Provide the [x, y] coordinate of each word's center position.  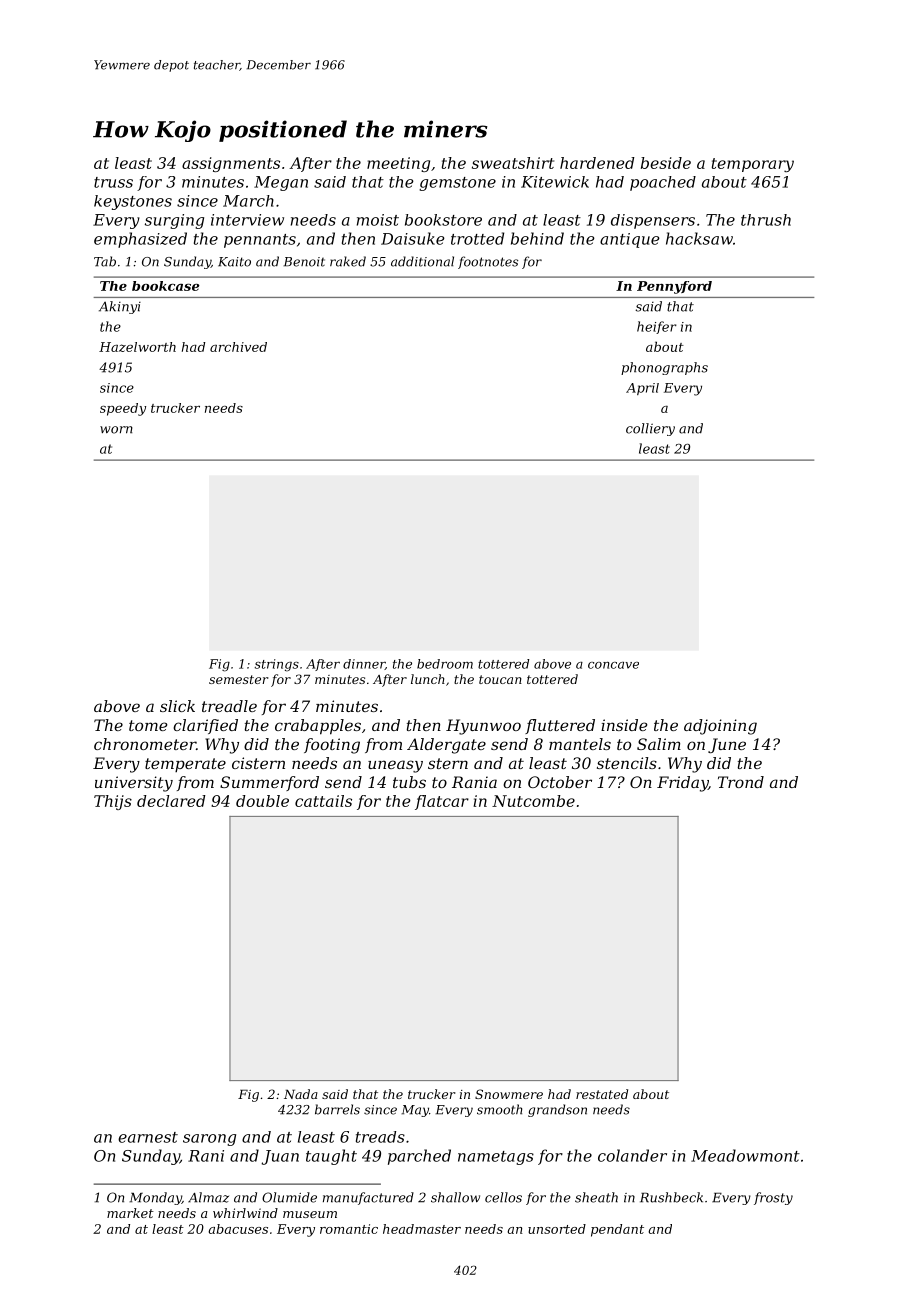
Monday [155, 1198]
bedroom [445, 664]
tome [148, 725]
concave [613, 665]
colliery [650, 429]
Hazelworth [137, 347]
